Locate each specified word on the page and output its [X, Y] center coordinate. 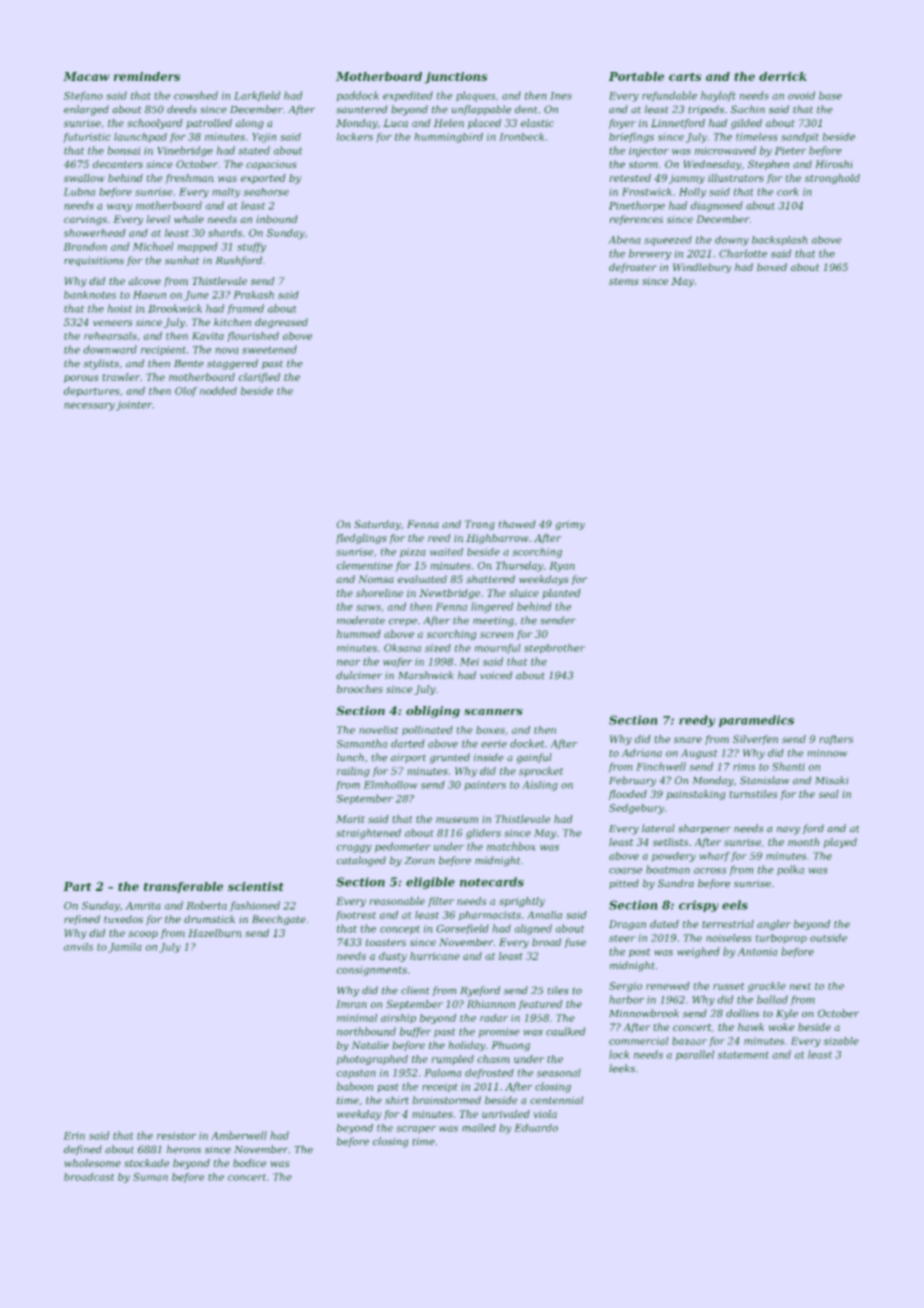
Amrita [143, 906]
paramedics [756, 721]
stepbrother [554, 648]
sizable [841, 1041]
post [639, 953]
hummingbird [449, 138]
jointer [134, 406]
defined [83, 1150]
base [830, 95]
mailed [479, 1128]
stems [624, 281]
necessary [89, 407]
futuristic [86, 138]
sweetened [269, 349]
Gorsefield [462, 929]
